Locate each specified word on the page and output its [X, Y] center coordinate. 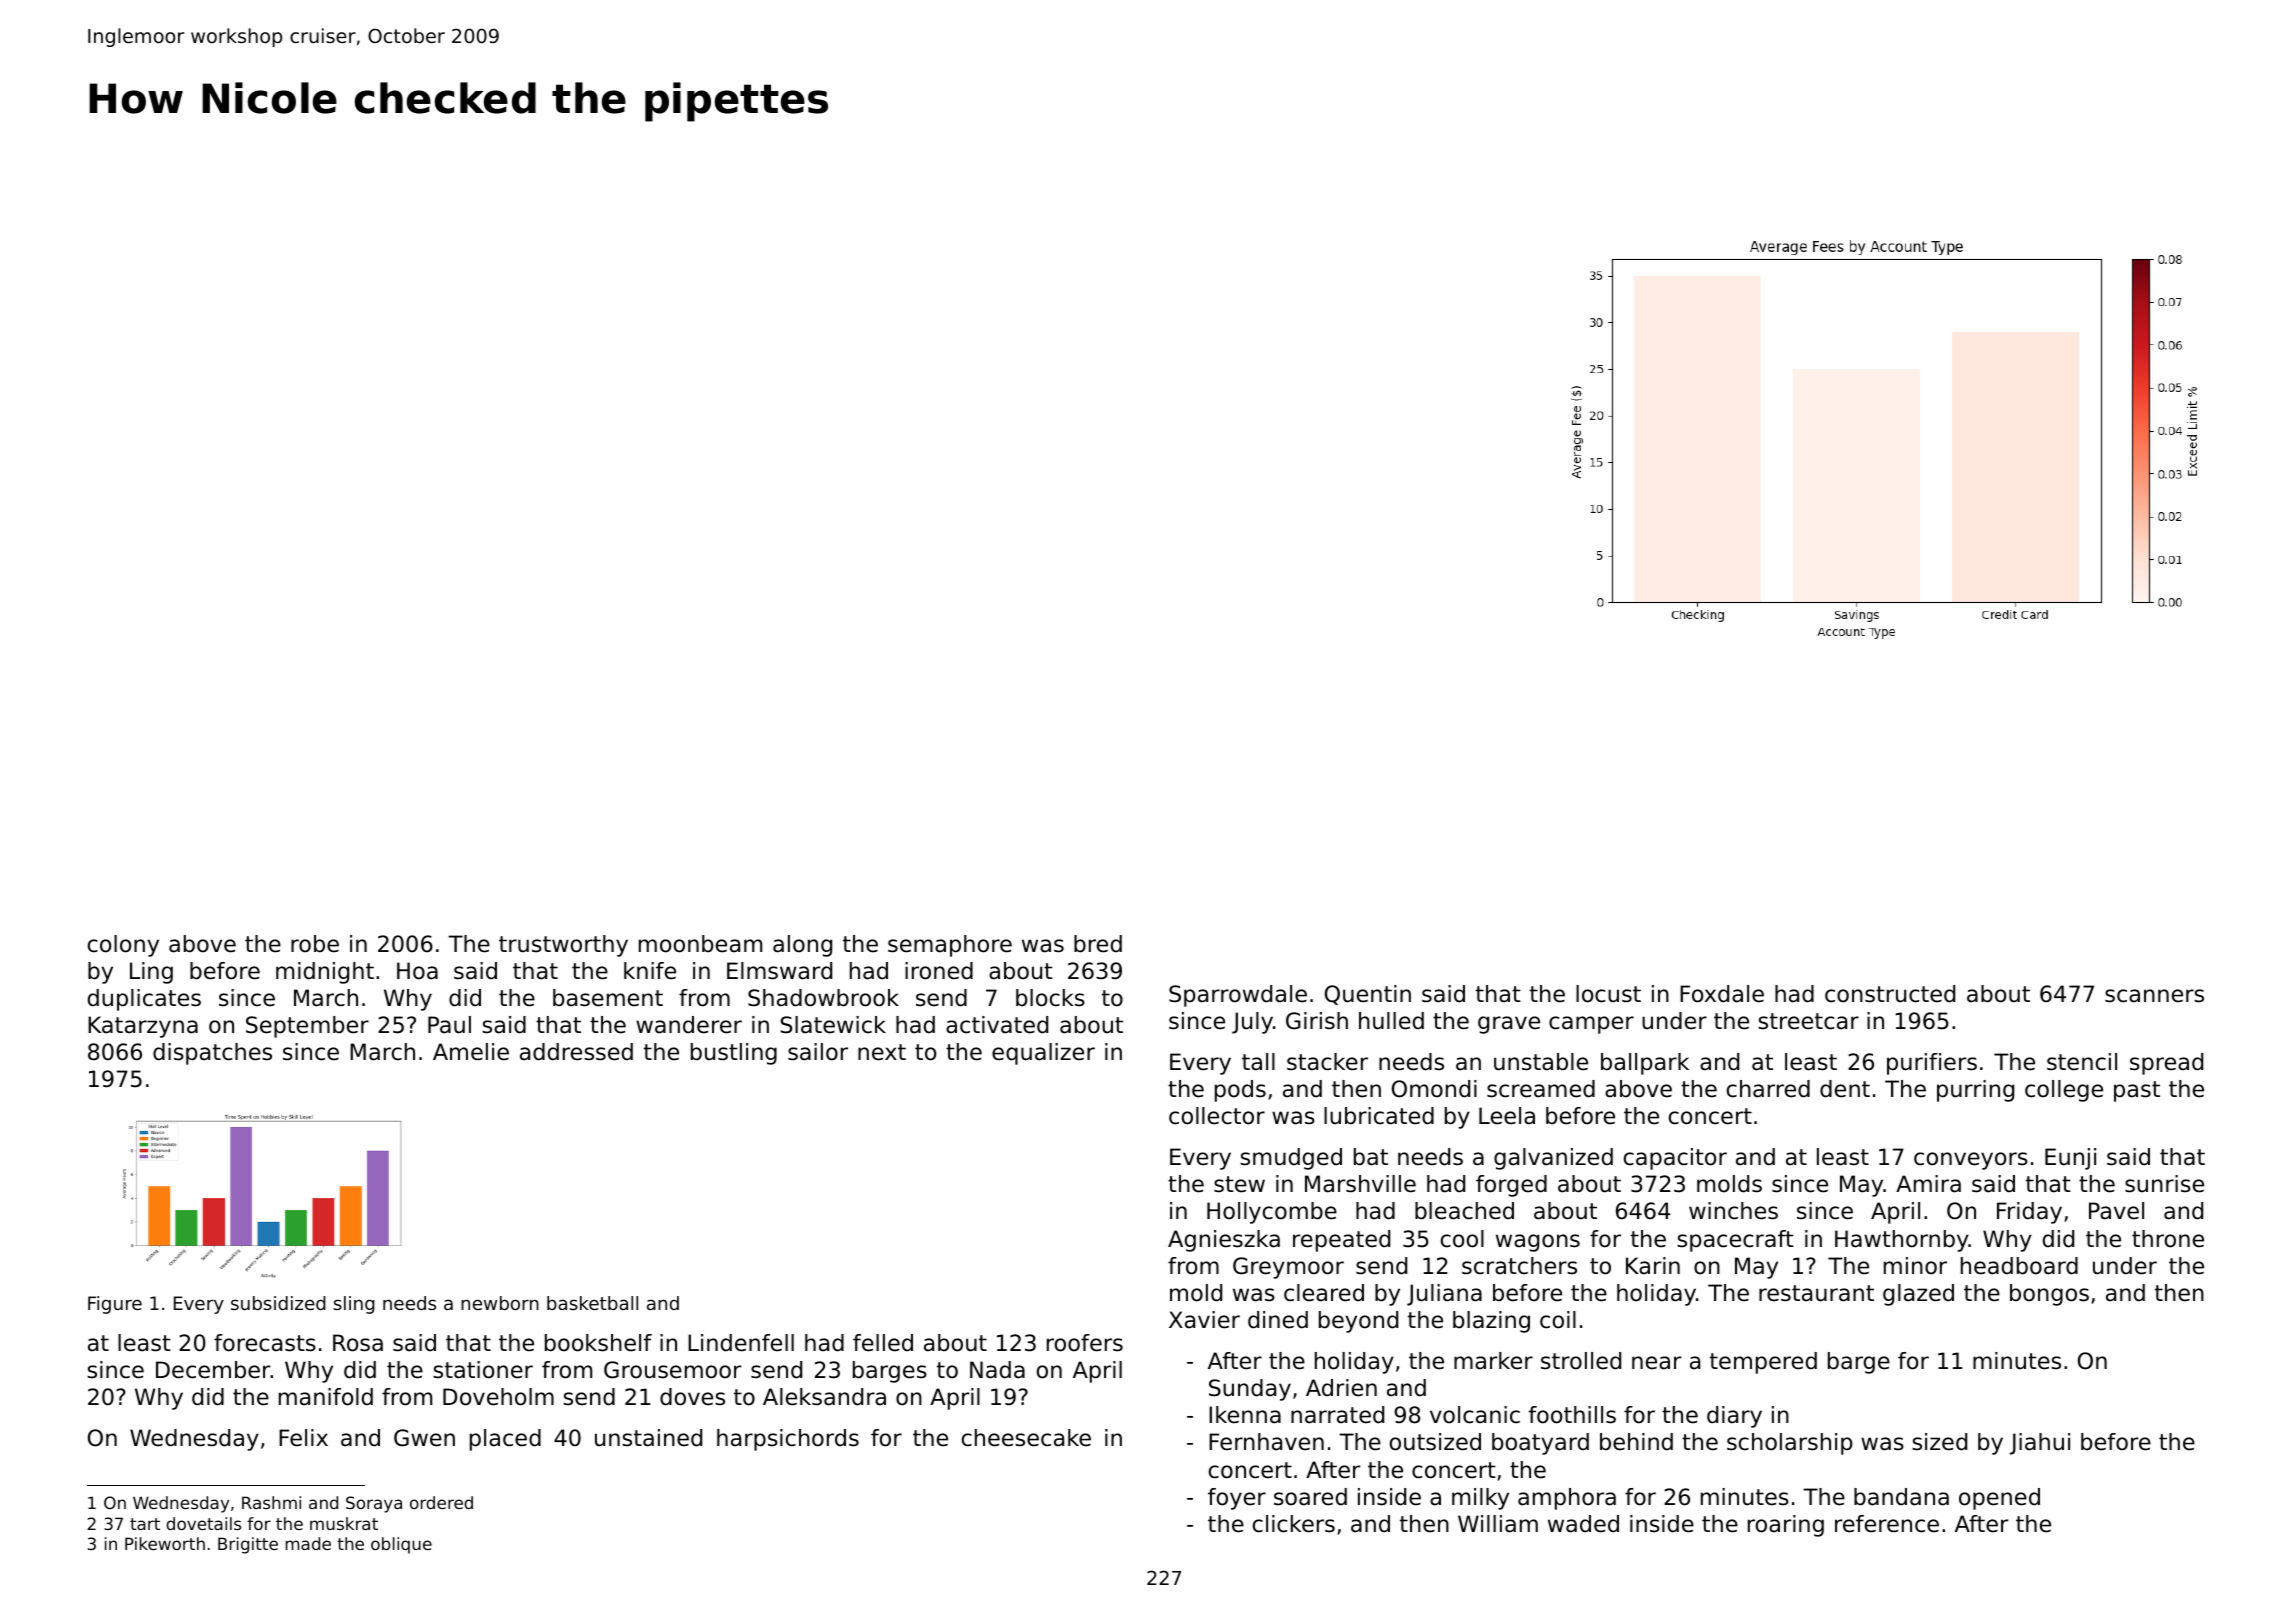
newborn [500, 1303]
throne [2168, 1239]
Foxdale [1722, 994]
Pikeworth [165, 1543]
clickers [1294, 1524]
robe [315, 944]
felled [883, 1343]
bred [1098, 944]
